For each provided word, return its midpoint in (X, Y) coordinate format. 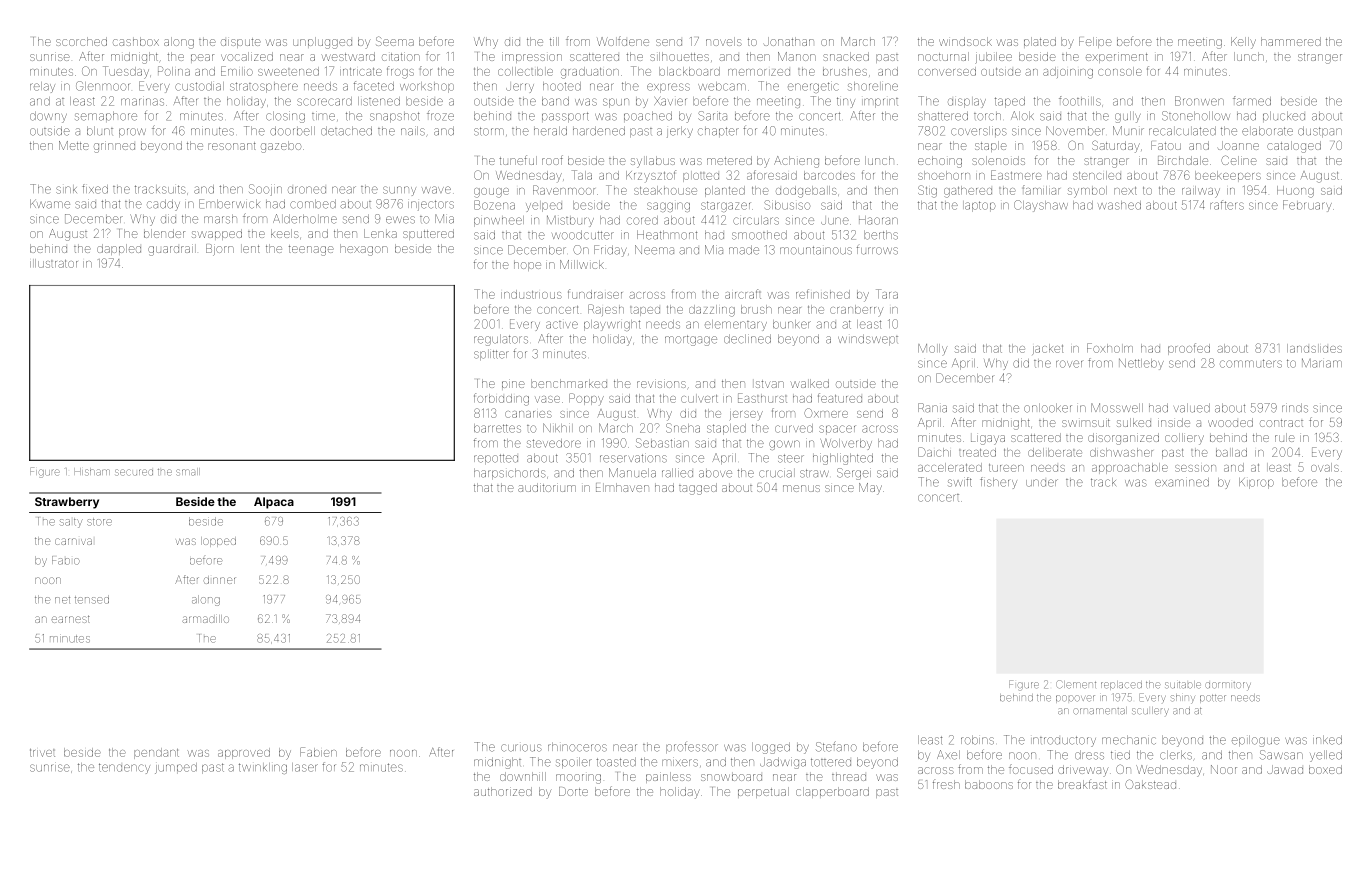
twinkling (263, 768)
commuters (1251, 363)
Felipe (1095, 42)
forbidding (501, 399)
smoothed (759, 235)
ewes (400, 220)
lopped (218, 542)
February (1307, 206)
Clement (1076, 684)
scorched (81, 41)
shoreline (873, 86)
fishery (998, 483)
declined (747, 339)
